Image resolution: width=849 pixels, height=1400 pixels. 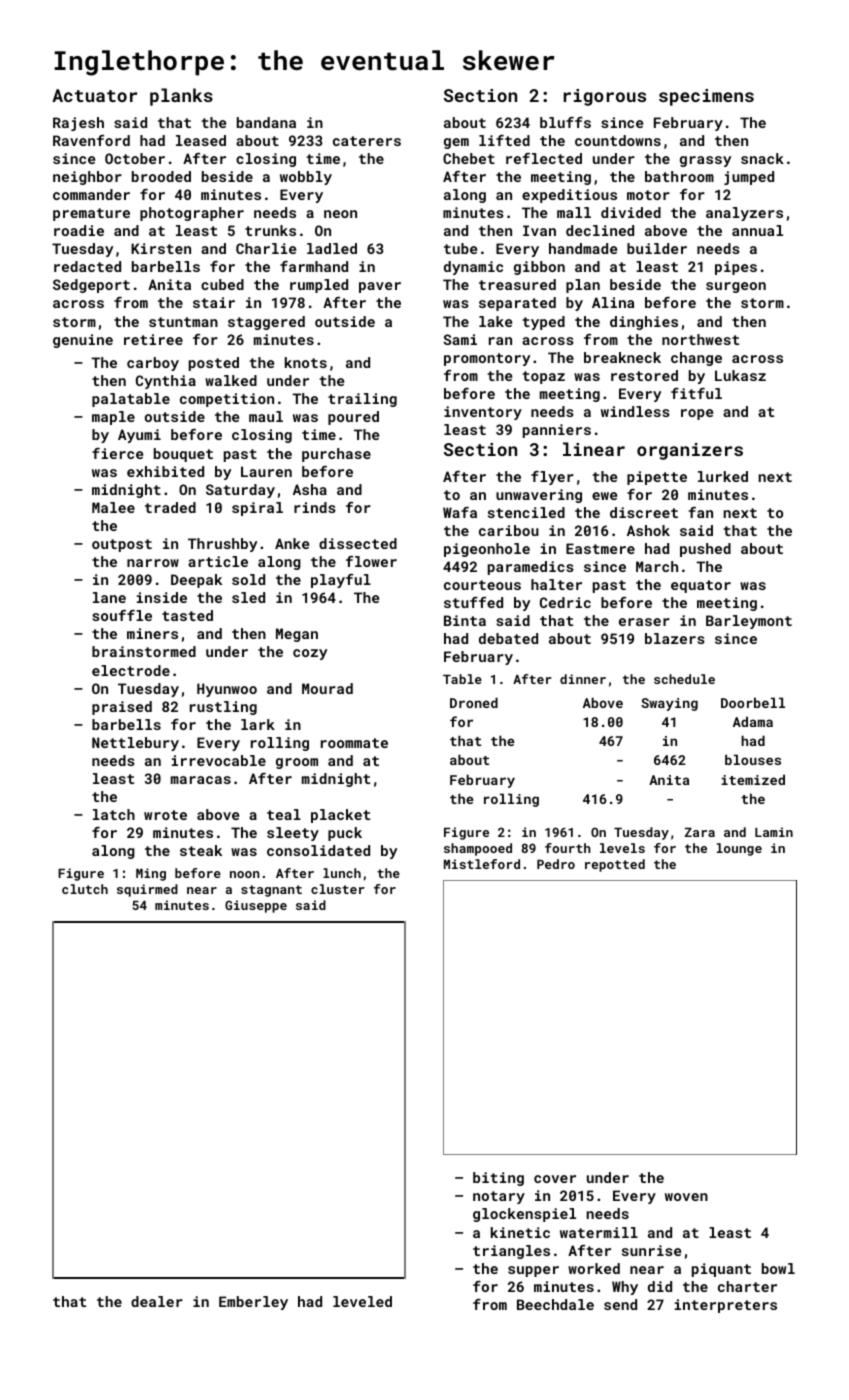 I want to click on gem, so click(x=456, y=143).
